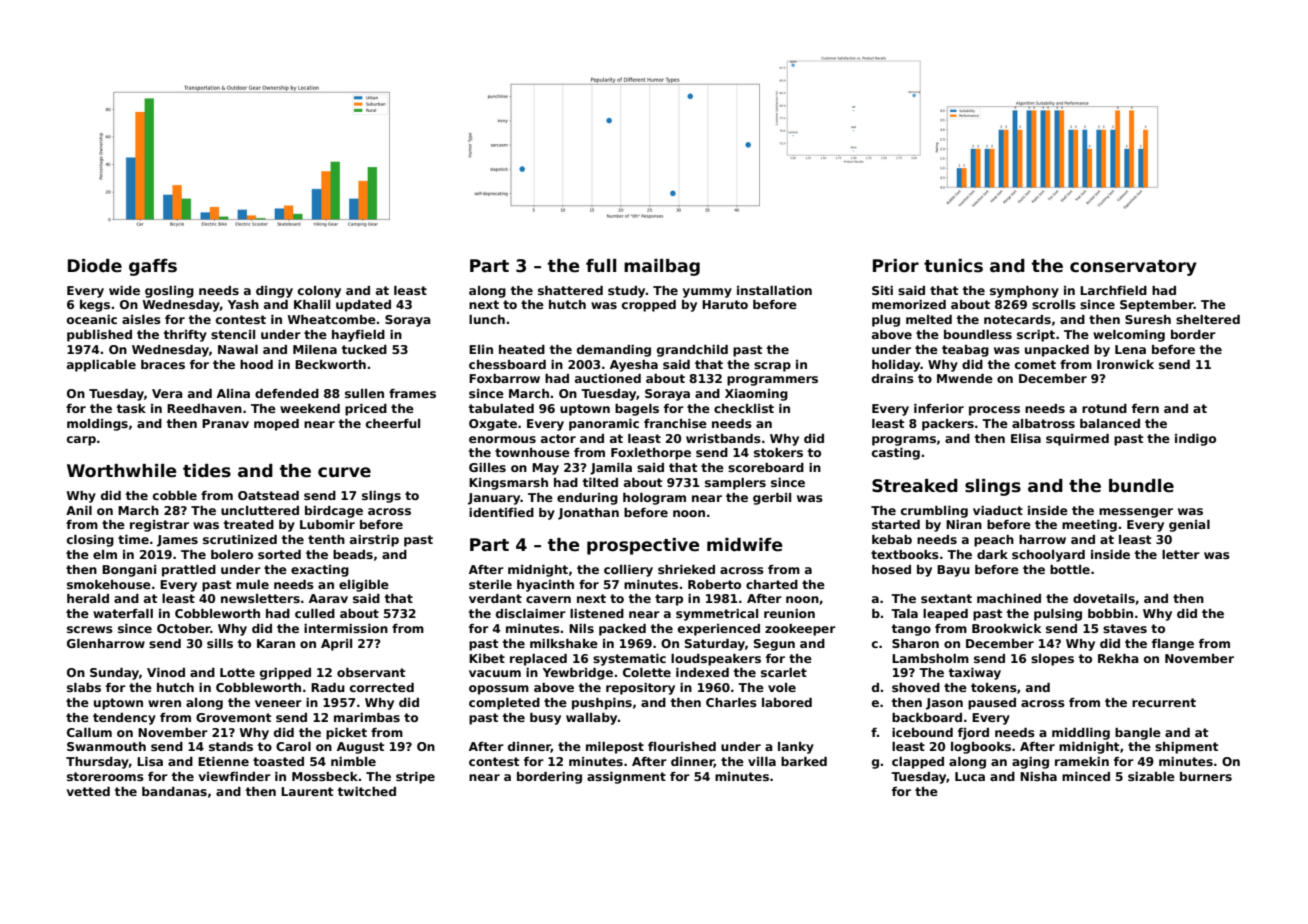 This image has height=924, width=1308. Describe the element at coordinates (123, 613) in the image. I see `waterfall` at that location.
